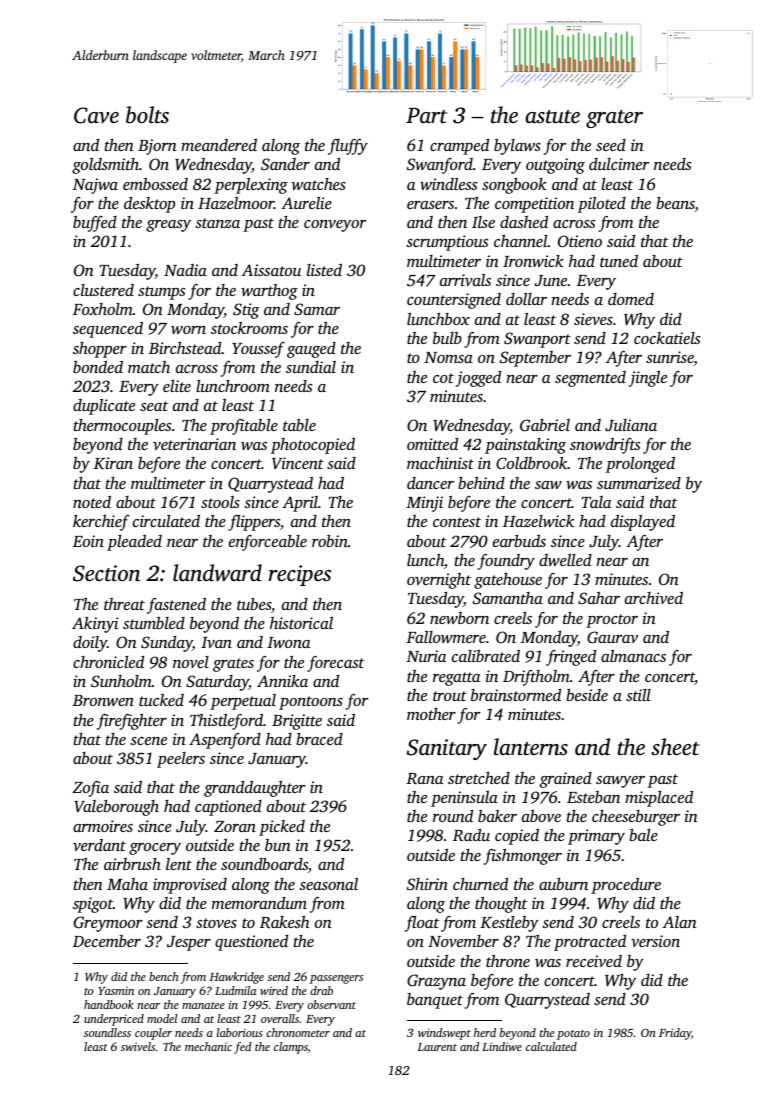 The height and width of the screenshot is (1100, 775). Describe the element at coordinates (240, 1032) in the screenshot. I see `laborious` at that location.
